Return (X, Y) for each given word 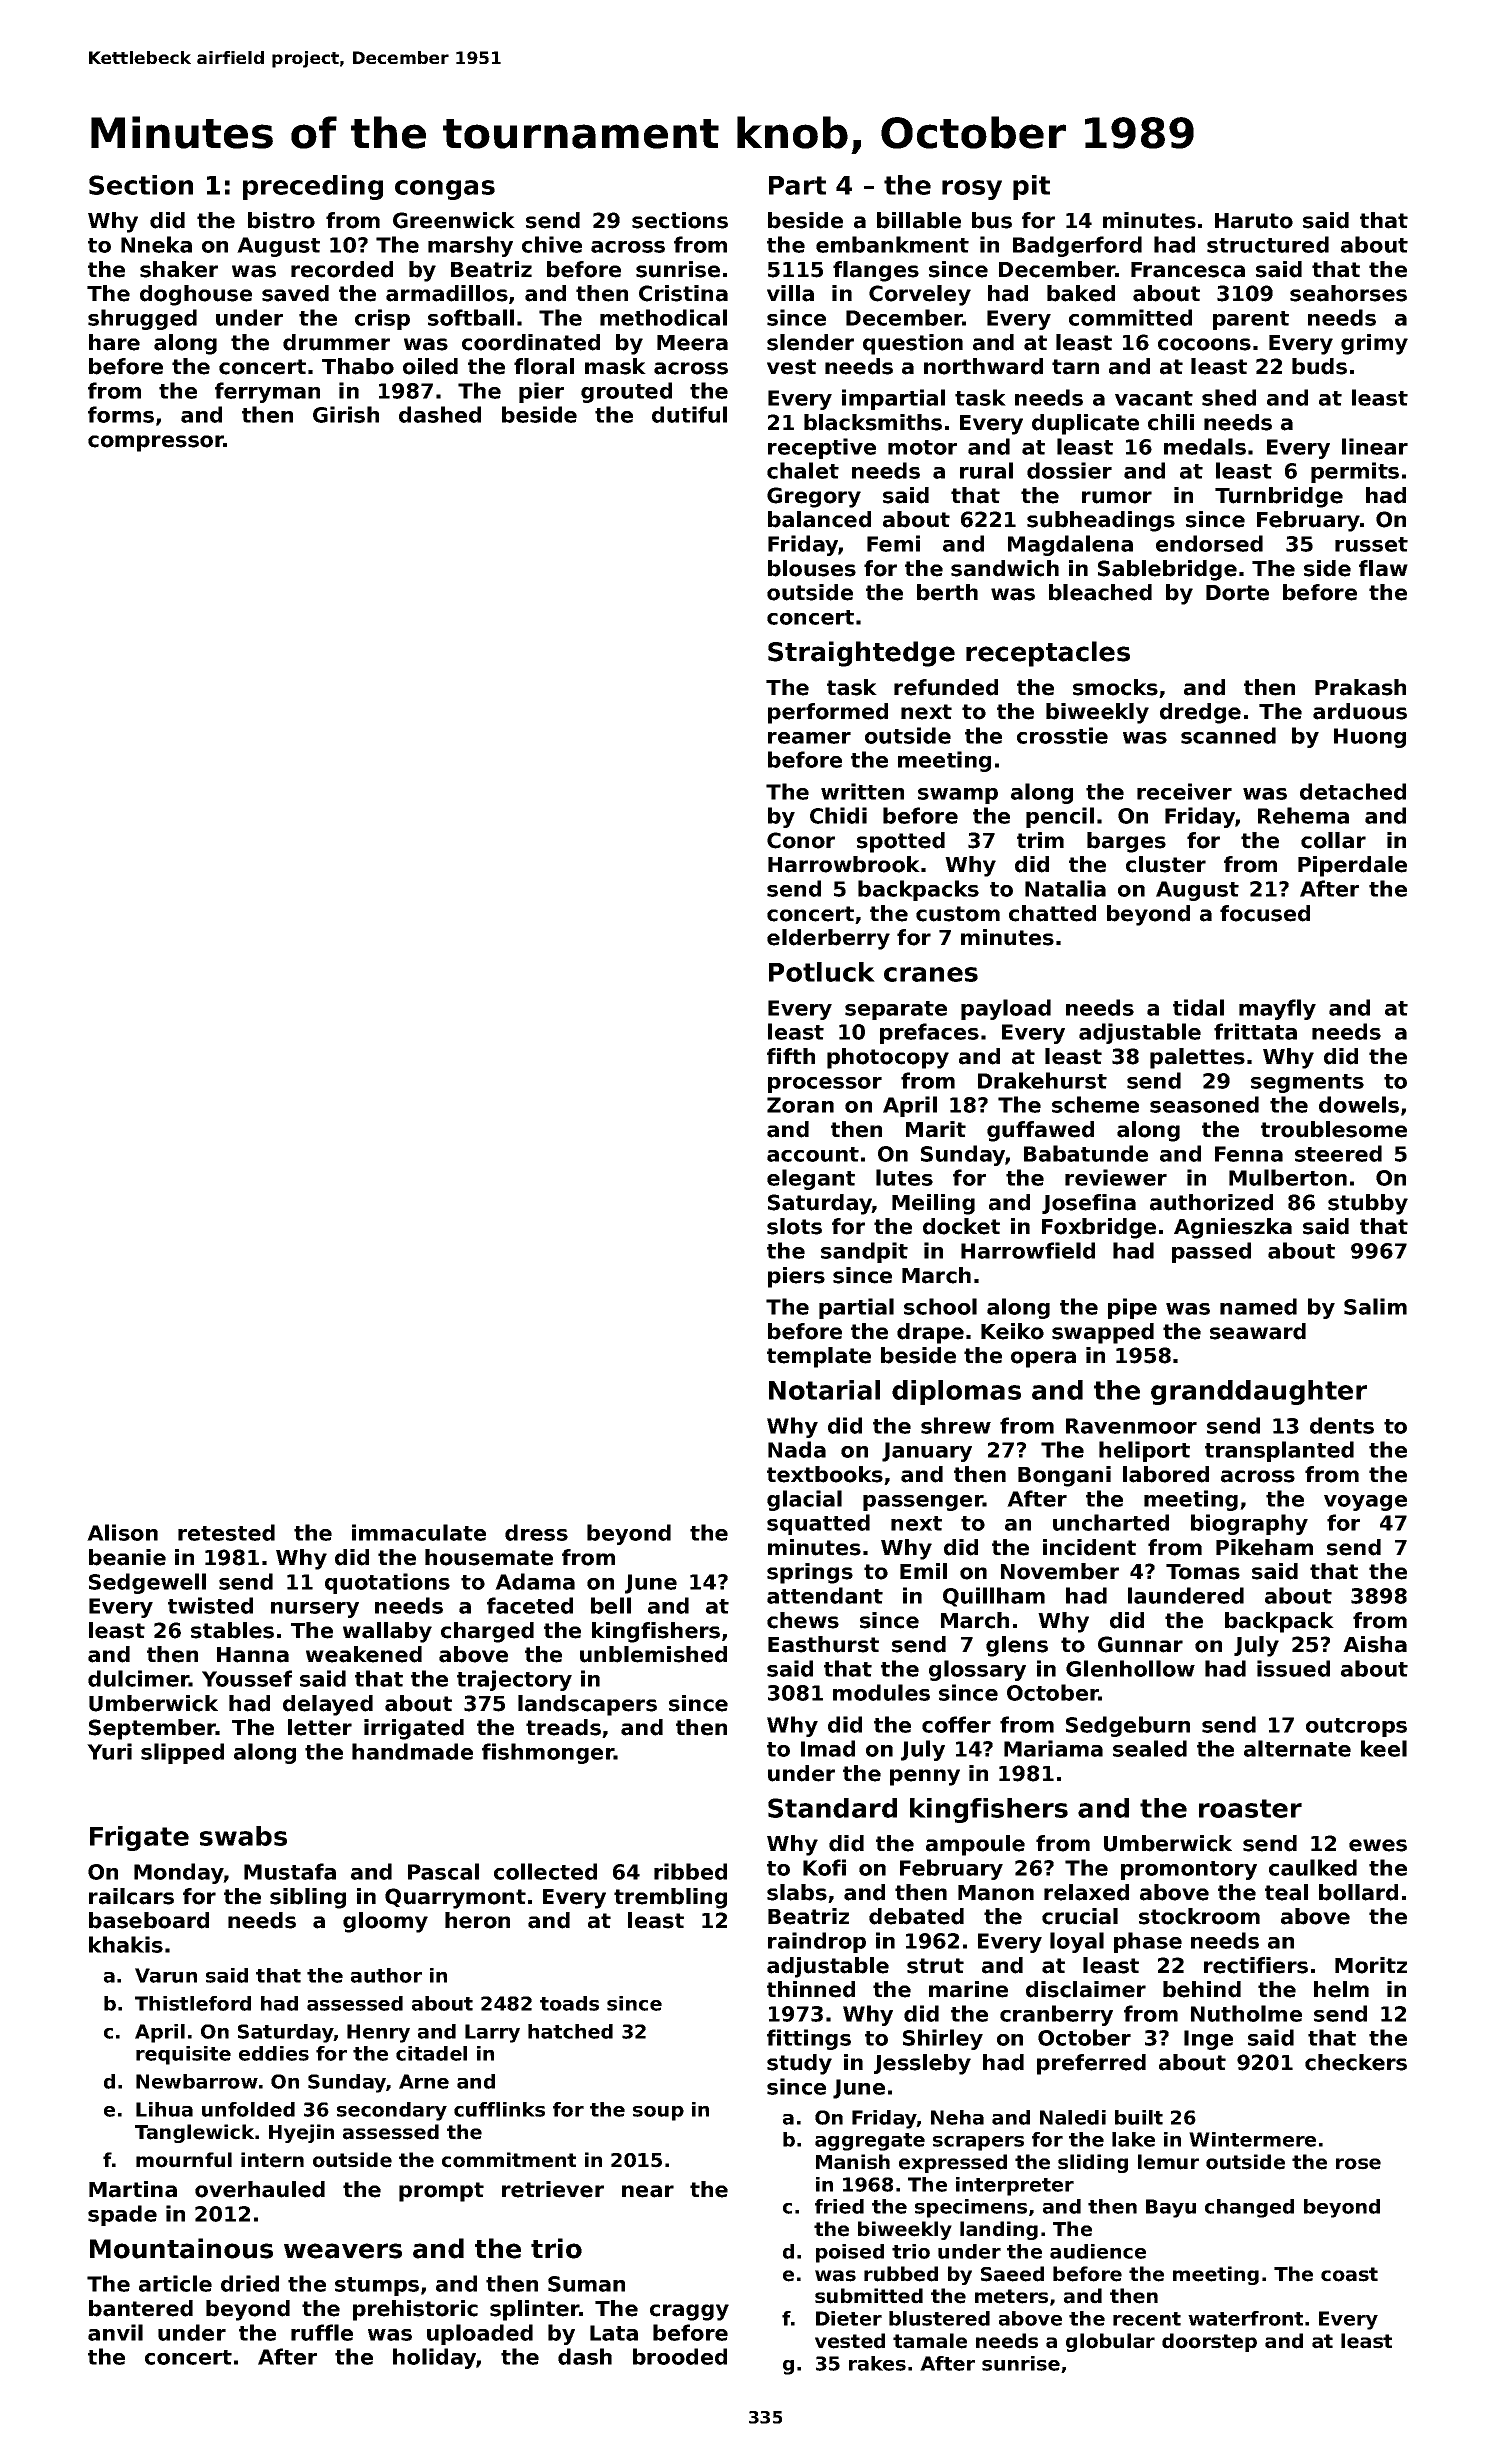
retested (226, 1532)
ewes (1378, 1845)
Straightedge (861, 654)
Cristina (683, 293)
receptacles (1048, 654)
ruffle (322, 2332)
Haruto (1254, 221)
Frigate (139, 1838)
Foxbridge (1099, 1228)
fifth (791, 1056)
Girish (346, 414)
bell (611, 1605)
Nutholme (1246, 2013)
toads (569, 2003)
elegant (811, 1179)
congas (445, 190)
